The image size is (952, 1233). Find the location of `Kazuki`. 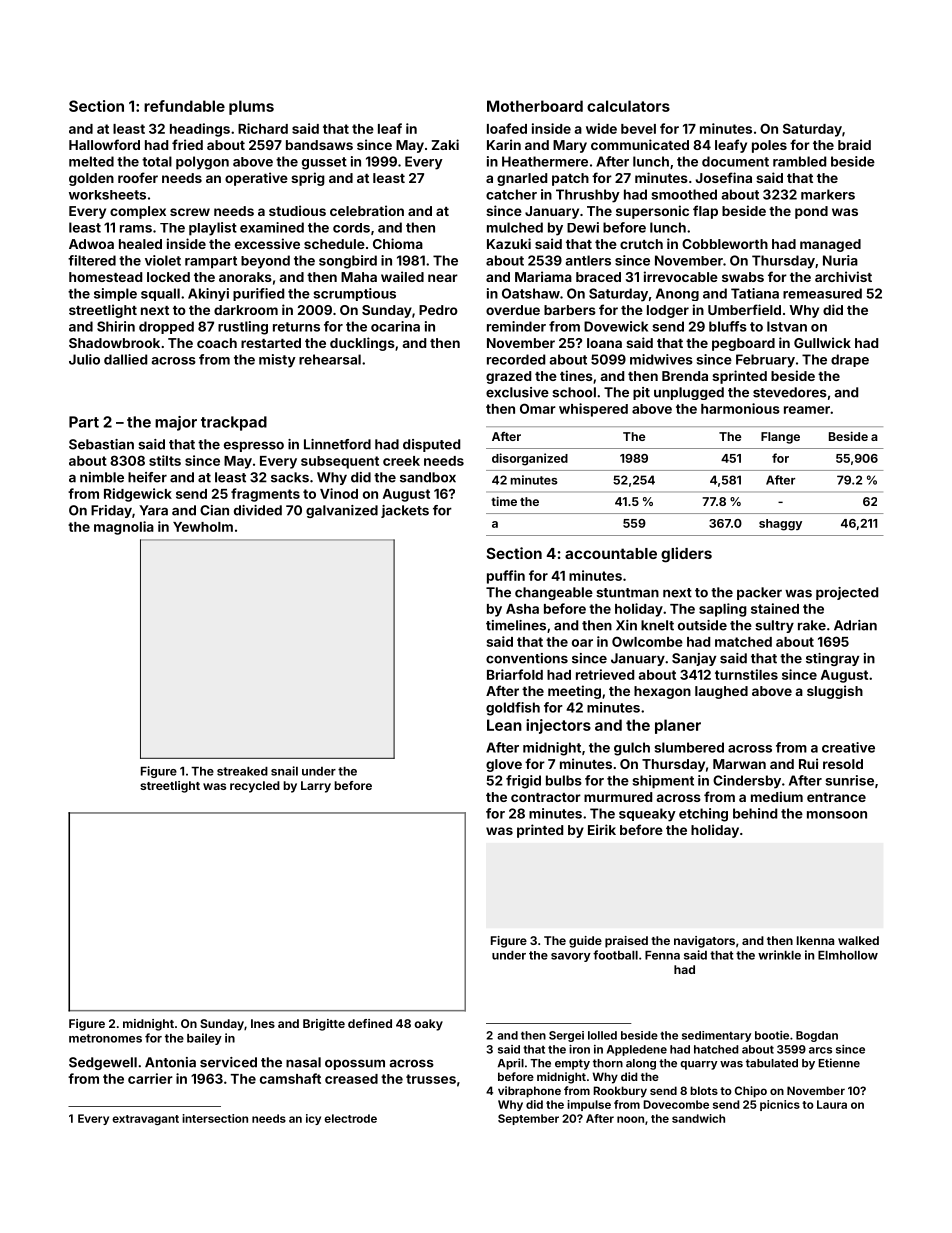

Kazuki is located at coordinates (509, 243).
